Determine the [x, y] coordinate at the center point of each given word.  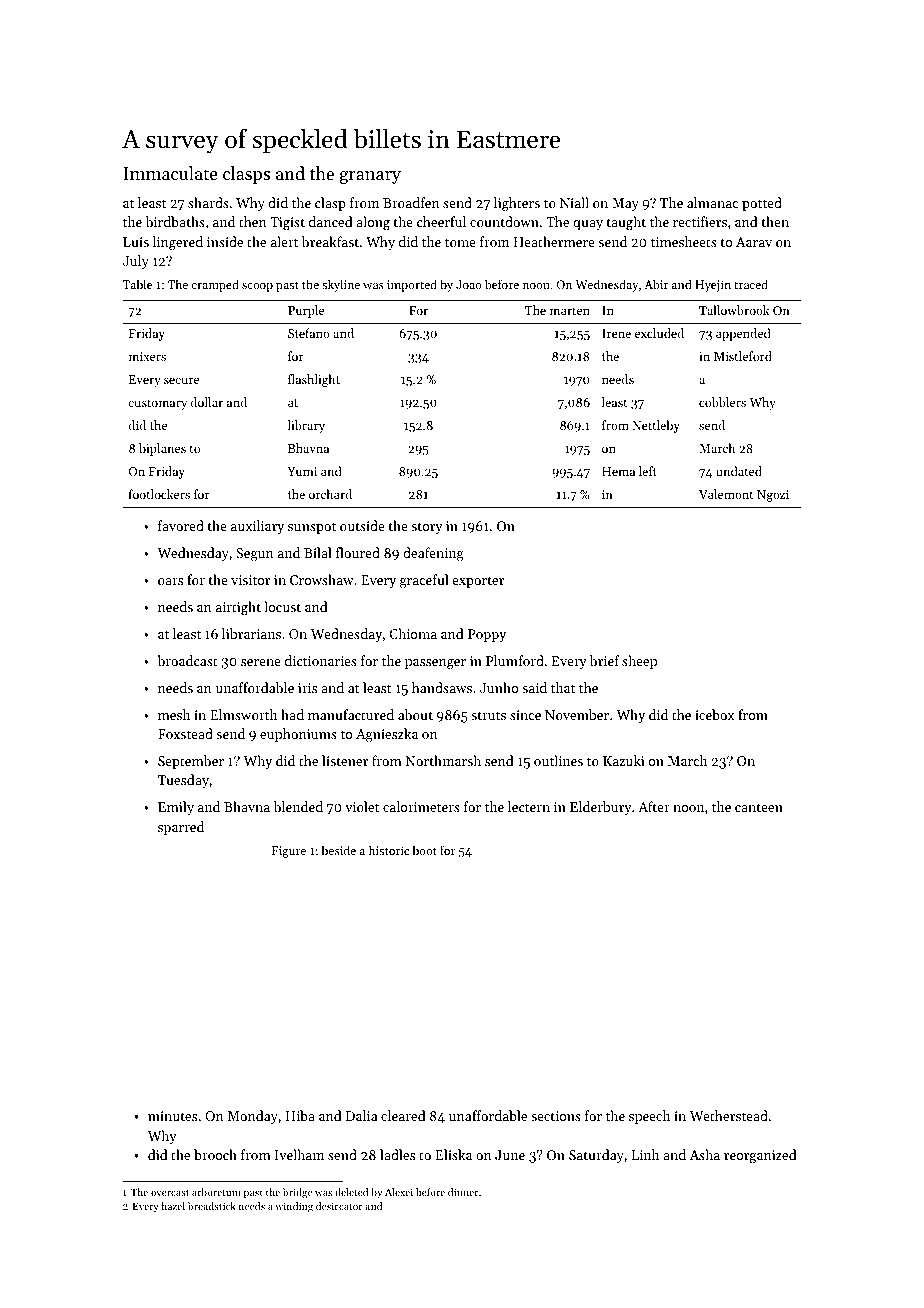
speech [649, 1117]
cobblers [722, 402]
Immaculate [170, 173]
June [510, 1155]
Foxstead [185, 733]
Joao [469, 284]
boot [425, 850]
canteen [759, 807]
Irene [616, 333]
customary [157, 404]
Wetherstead [729, 1115]
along [373, 223]
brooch [215, 1154]
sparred [181, 828]
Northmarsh [443, 760]
